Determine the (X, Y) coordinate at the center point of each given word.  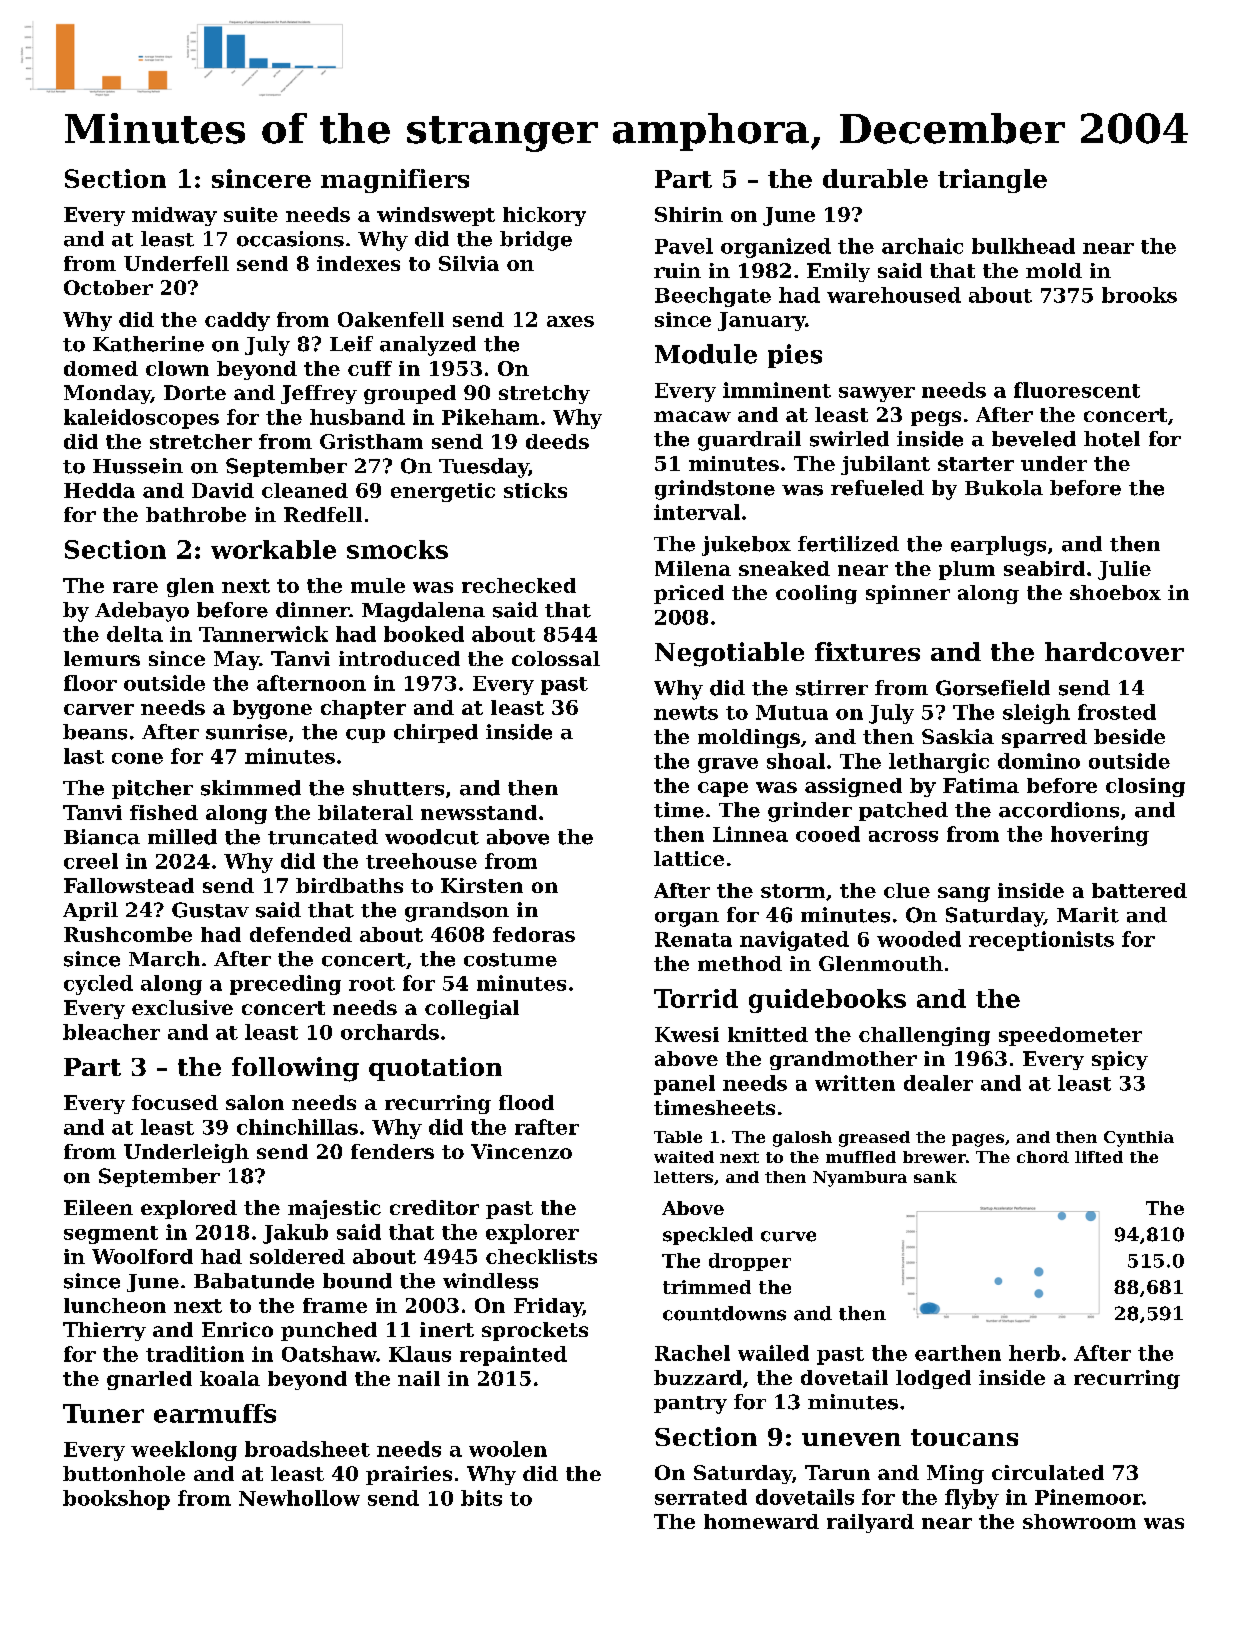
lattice (689, 858)
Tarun (837, 1472)
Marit (1088, 915)
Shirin (689, 214)
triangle (992, 181)
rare (135, 587)
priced (689, 594)
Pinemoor (1088, 1497)
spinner (908, 594)
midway (174, 216)
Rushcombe (128, 934)
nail (419, 1378)
